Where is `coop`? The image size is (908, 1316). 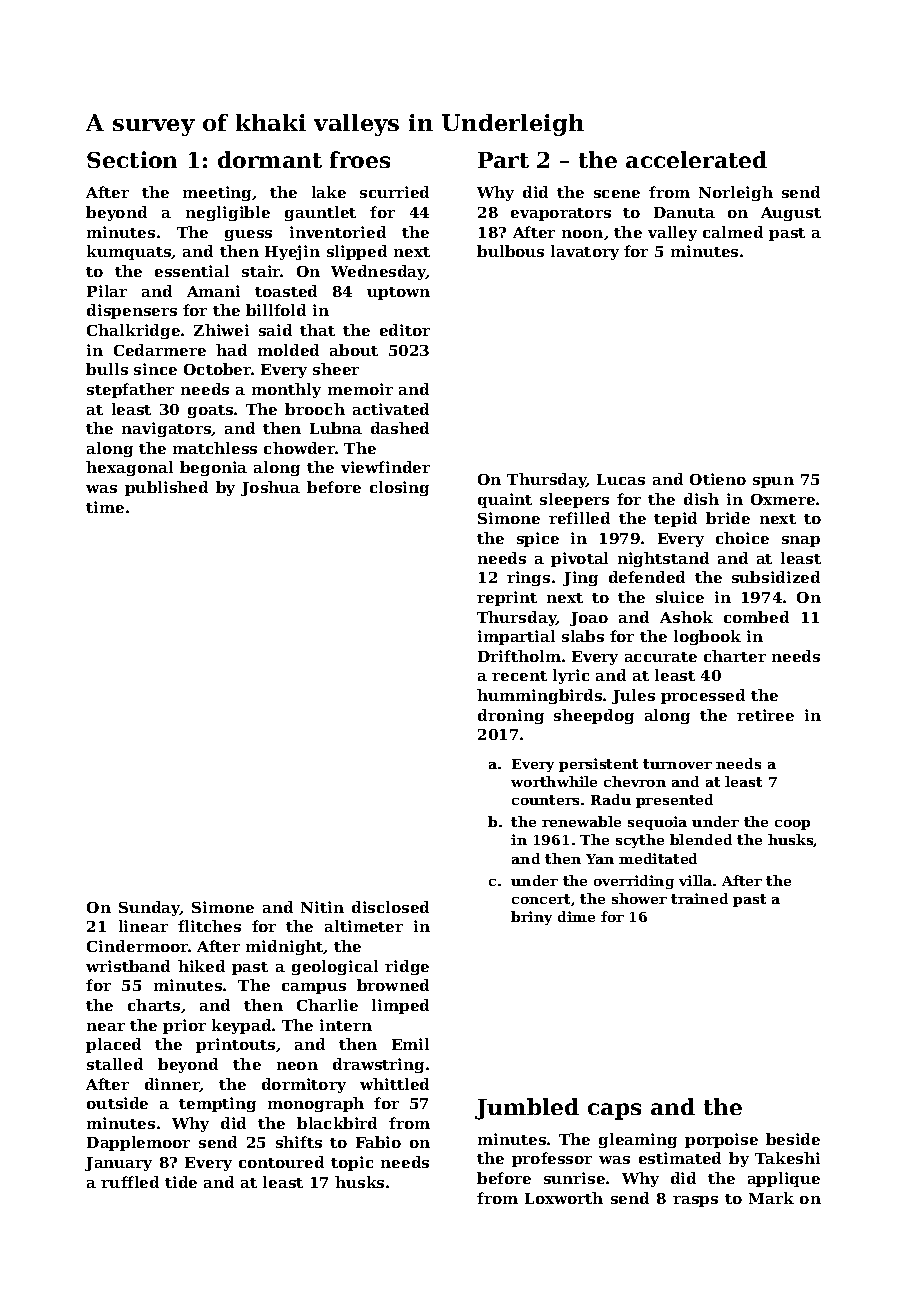 coop is located at coordinates (792, 825).
